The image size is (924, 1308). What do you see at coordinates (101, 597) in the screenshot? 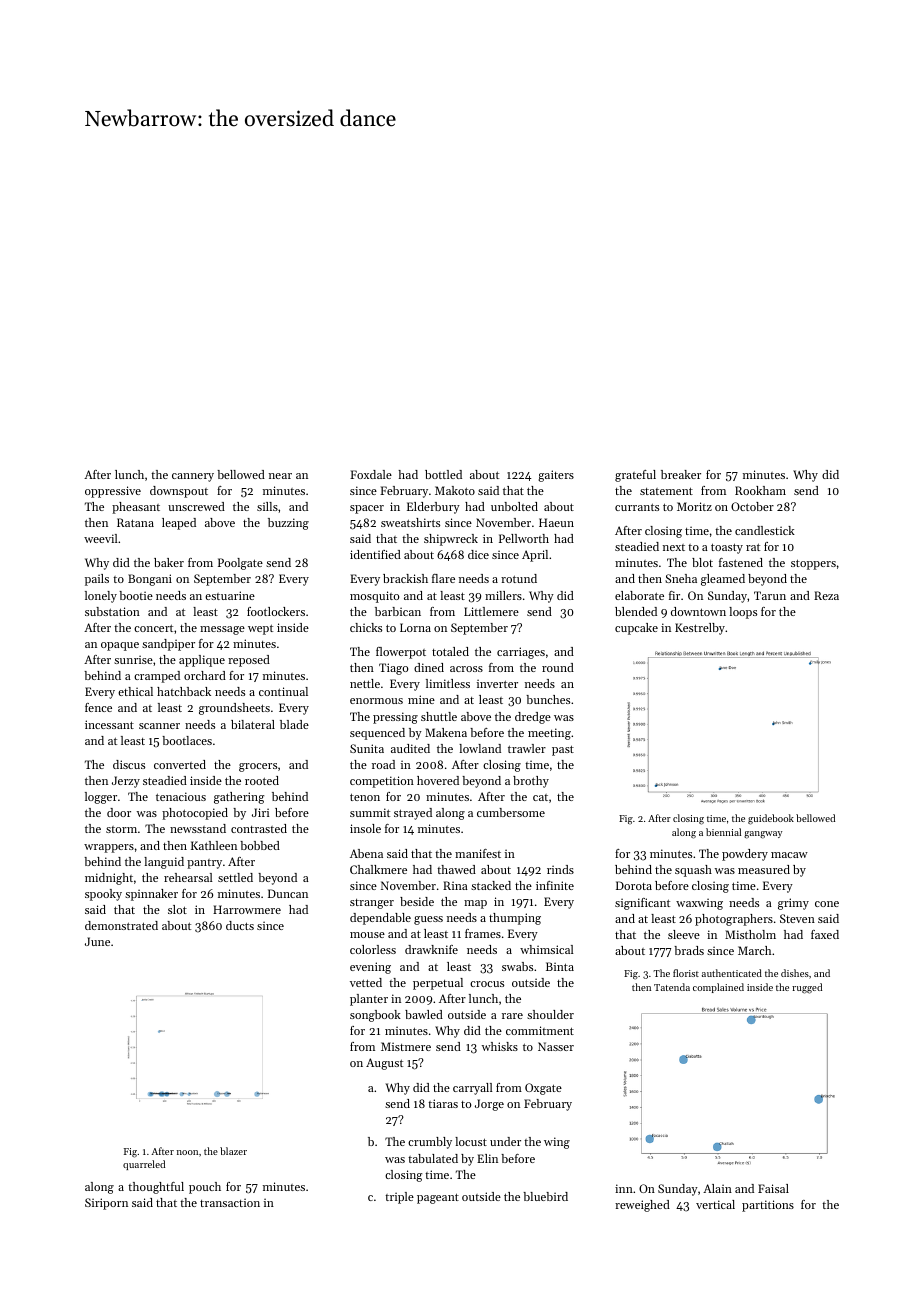
I see `lonely` at bounding box center [101, 597].
